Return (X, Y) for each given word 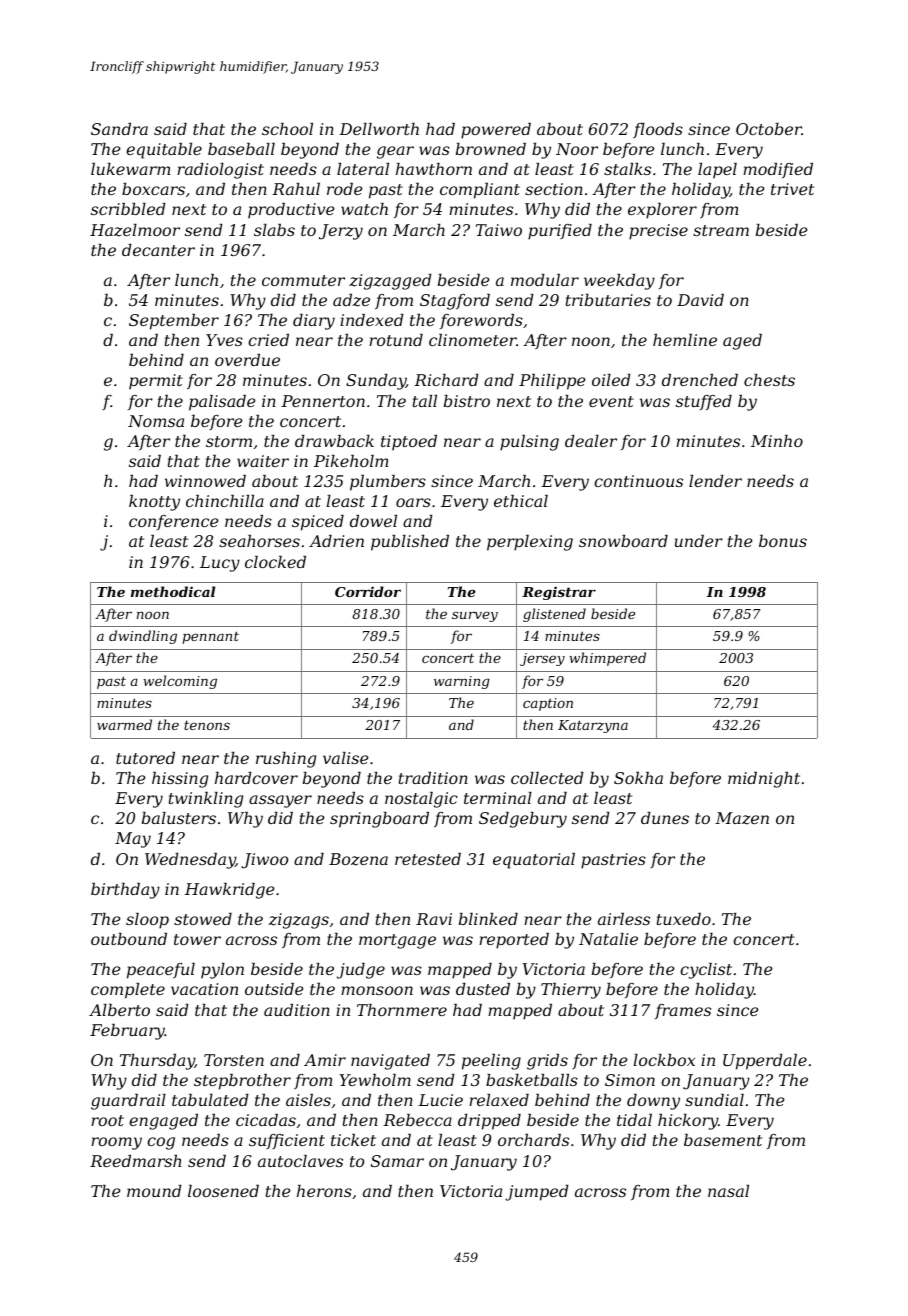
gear (395, 152)
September (174, 322)
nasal (728, 1191)
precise (658, 232)
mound (154, 1191)
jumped (537, 1193)
